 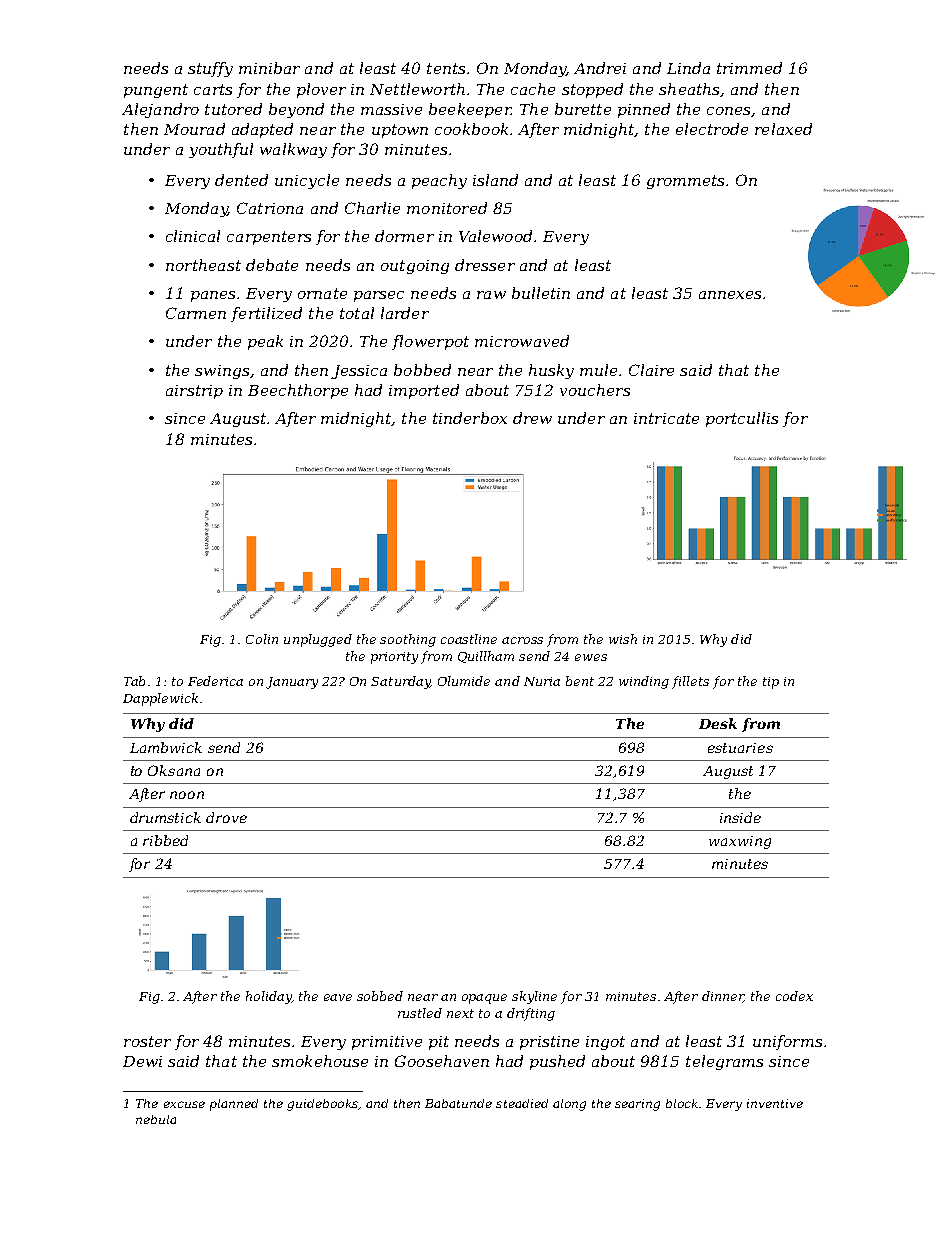 What do you see at coordinates (470, 418) in the screenshot?
I see `tinderbox` at bounding box center [470, 418].
